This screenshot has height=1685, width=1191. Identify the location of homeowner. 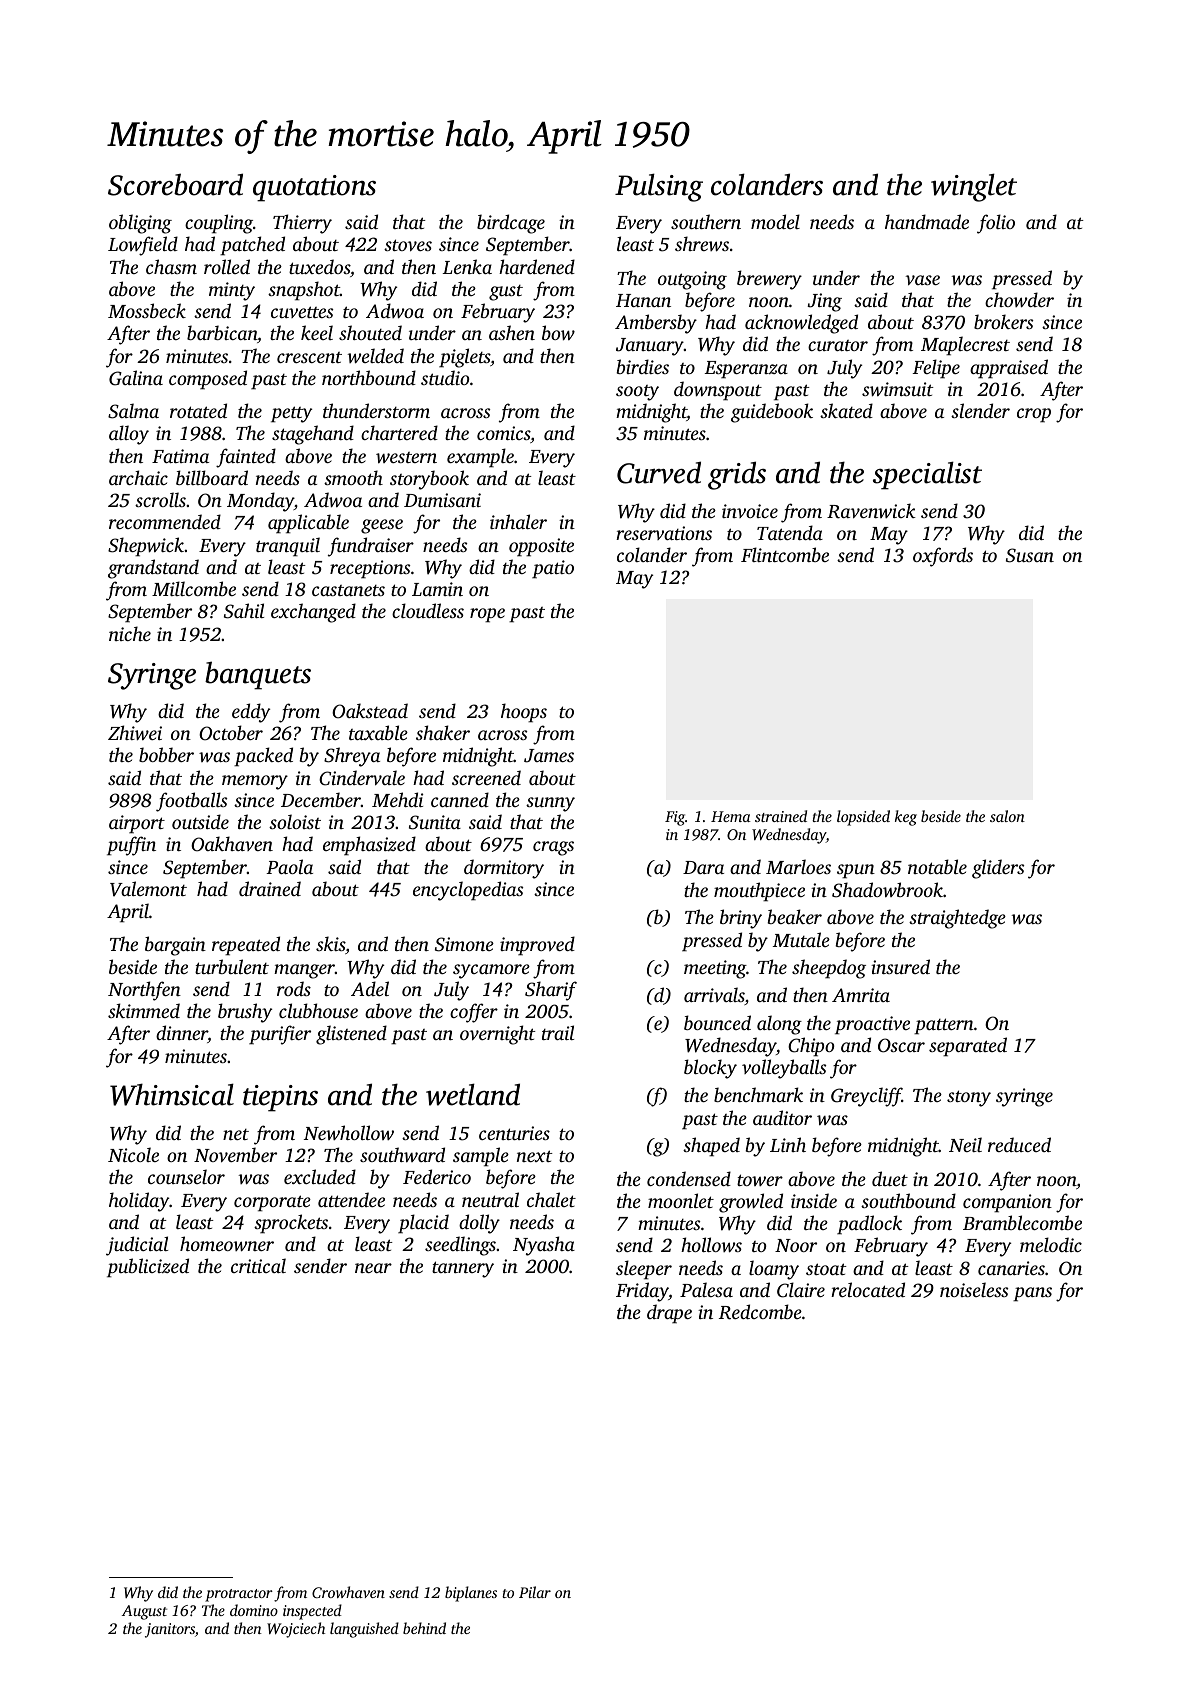
(227, 1244).
